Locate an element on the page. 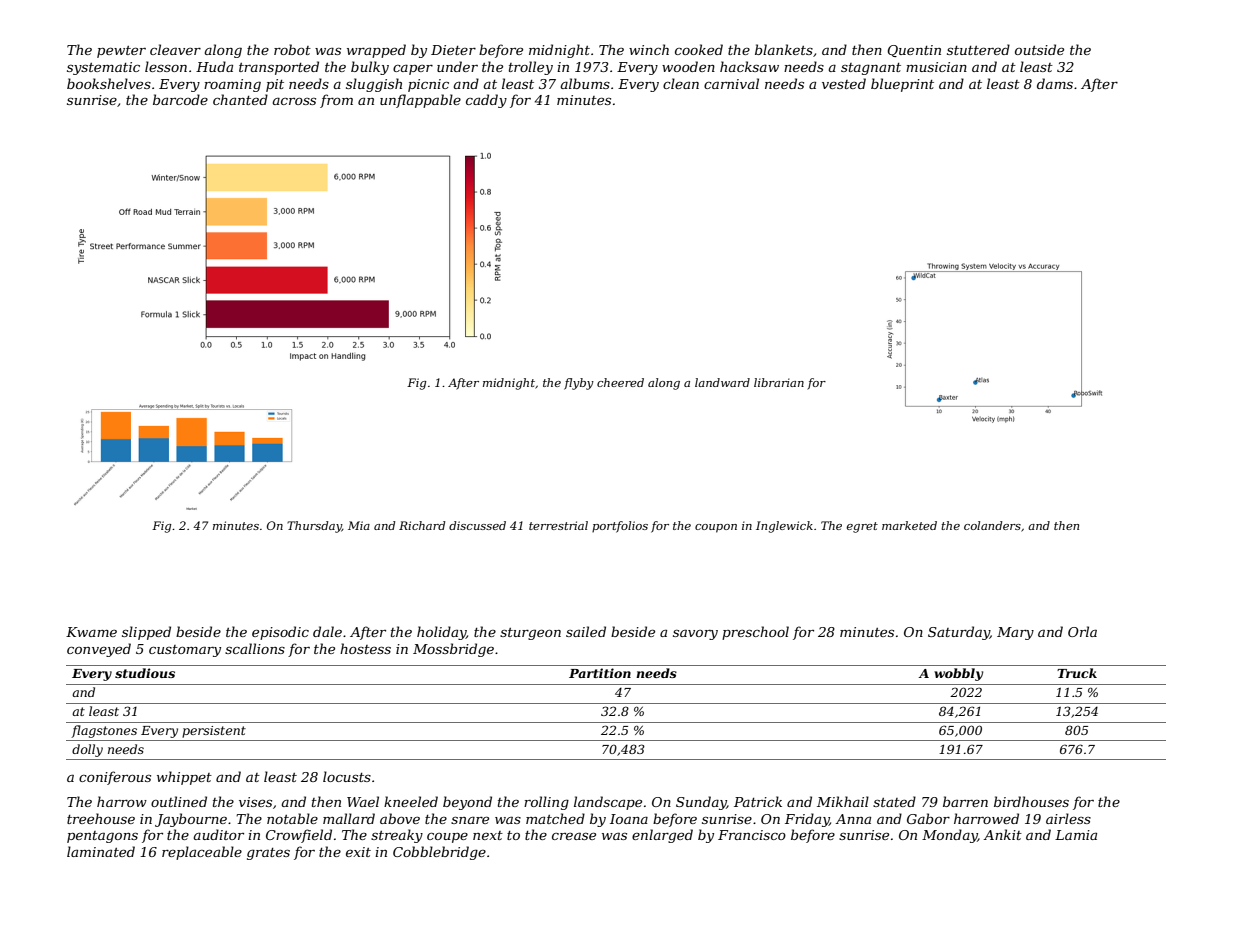  laminated is located at coordinates (101, 851).
